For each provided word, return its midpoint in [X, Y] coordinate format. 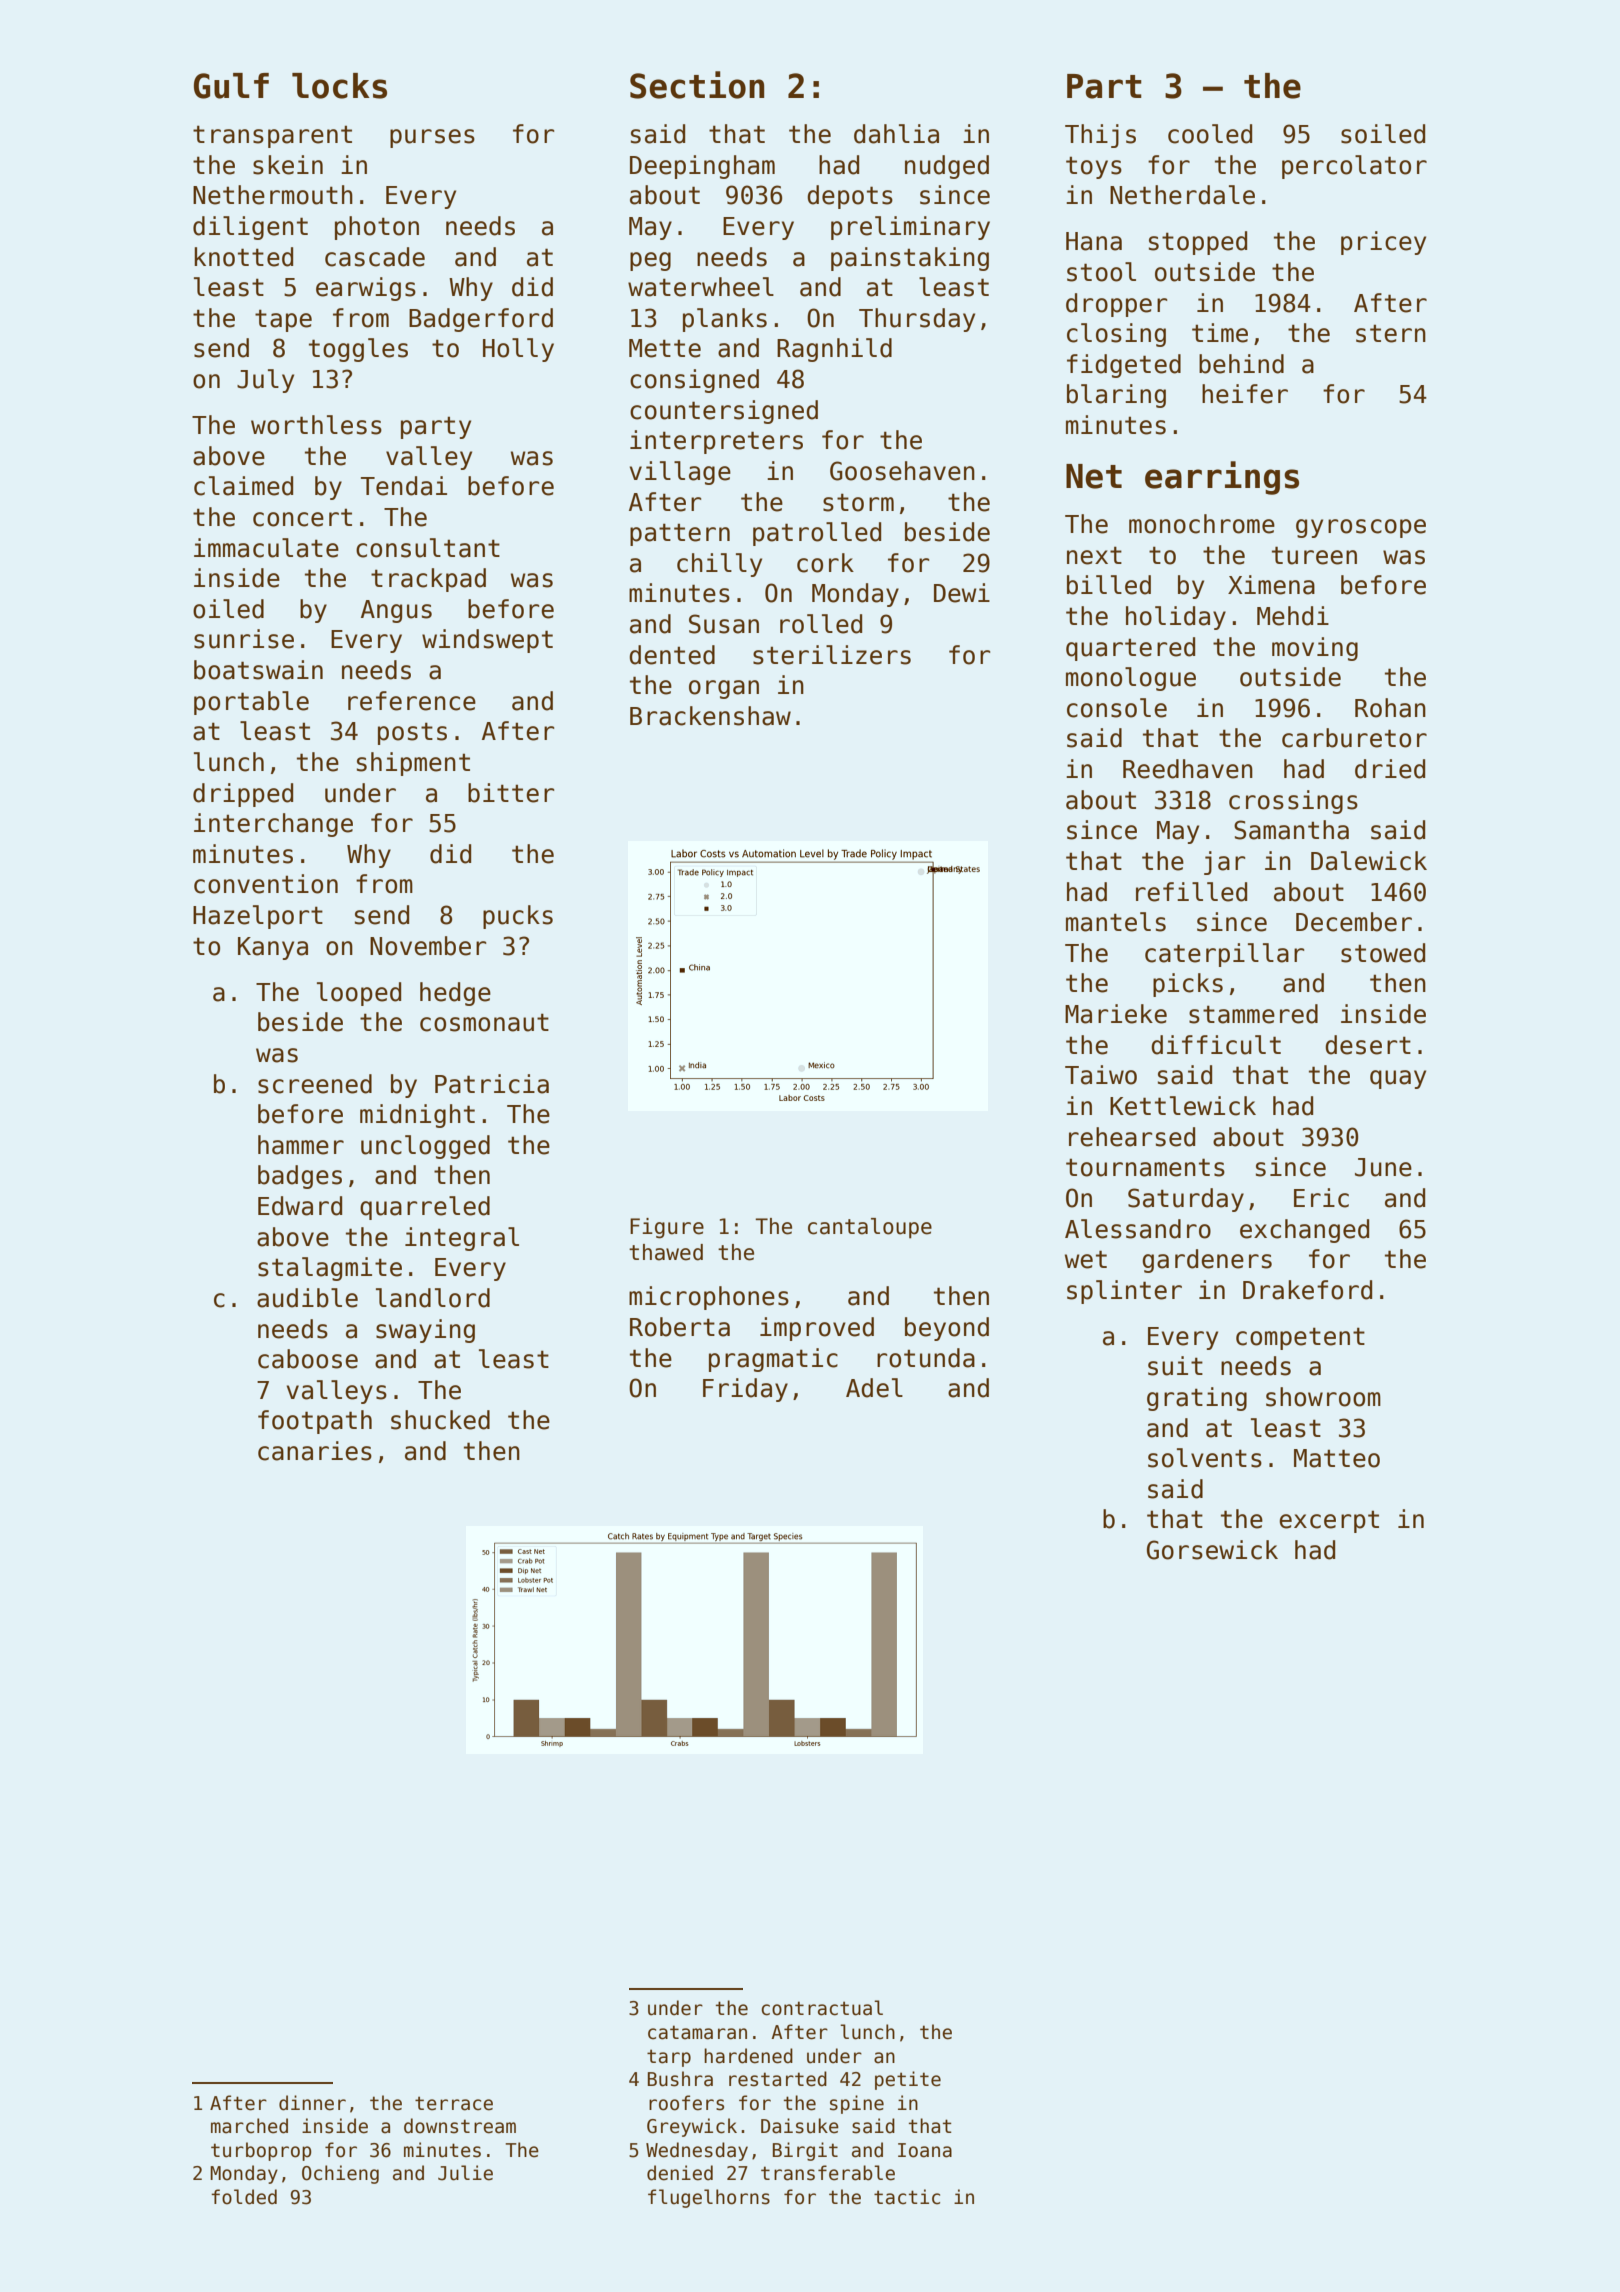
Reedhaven [1188, 769]
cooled [1210, 134]
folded [244, 2197]
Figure [667, 1228]
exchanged [1304, 1231]
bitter [511, 793]
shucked [440, 1420]
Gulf [231, 86]
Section [697, 85]
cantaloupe [870, 1228]
